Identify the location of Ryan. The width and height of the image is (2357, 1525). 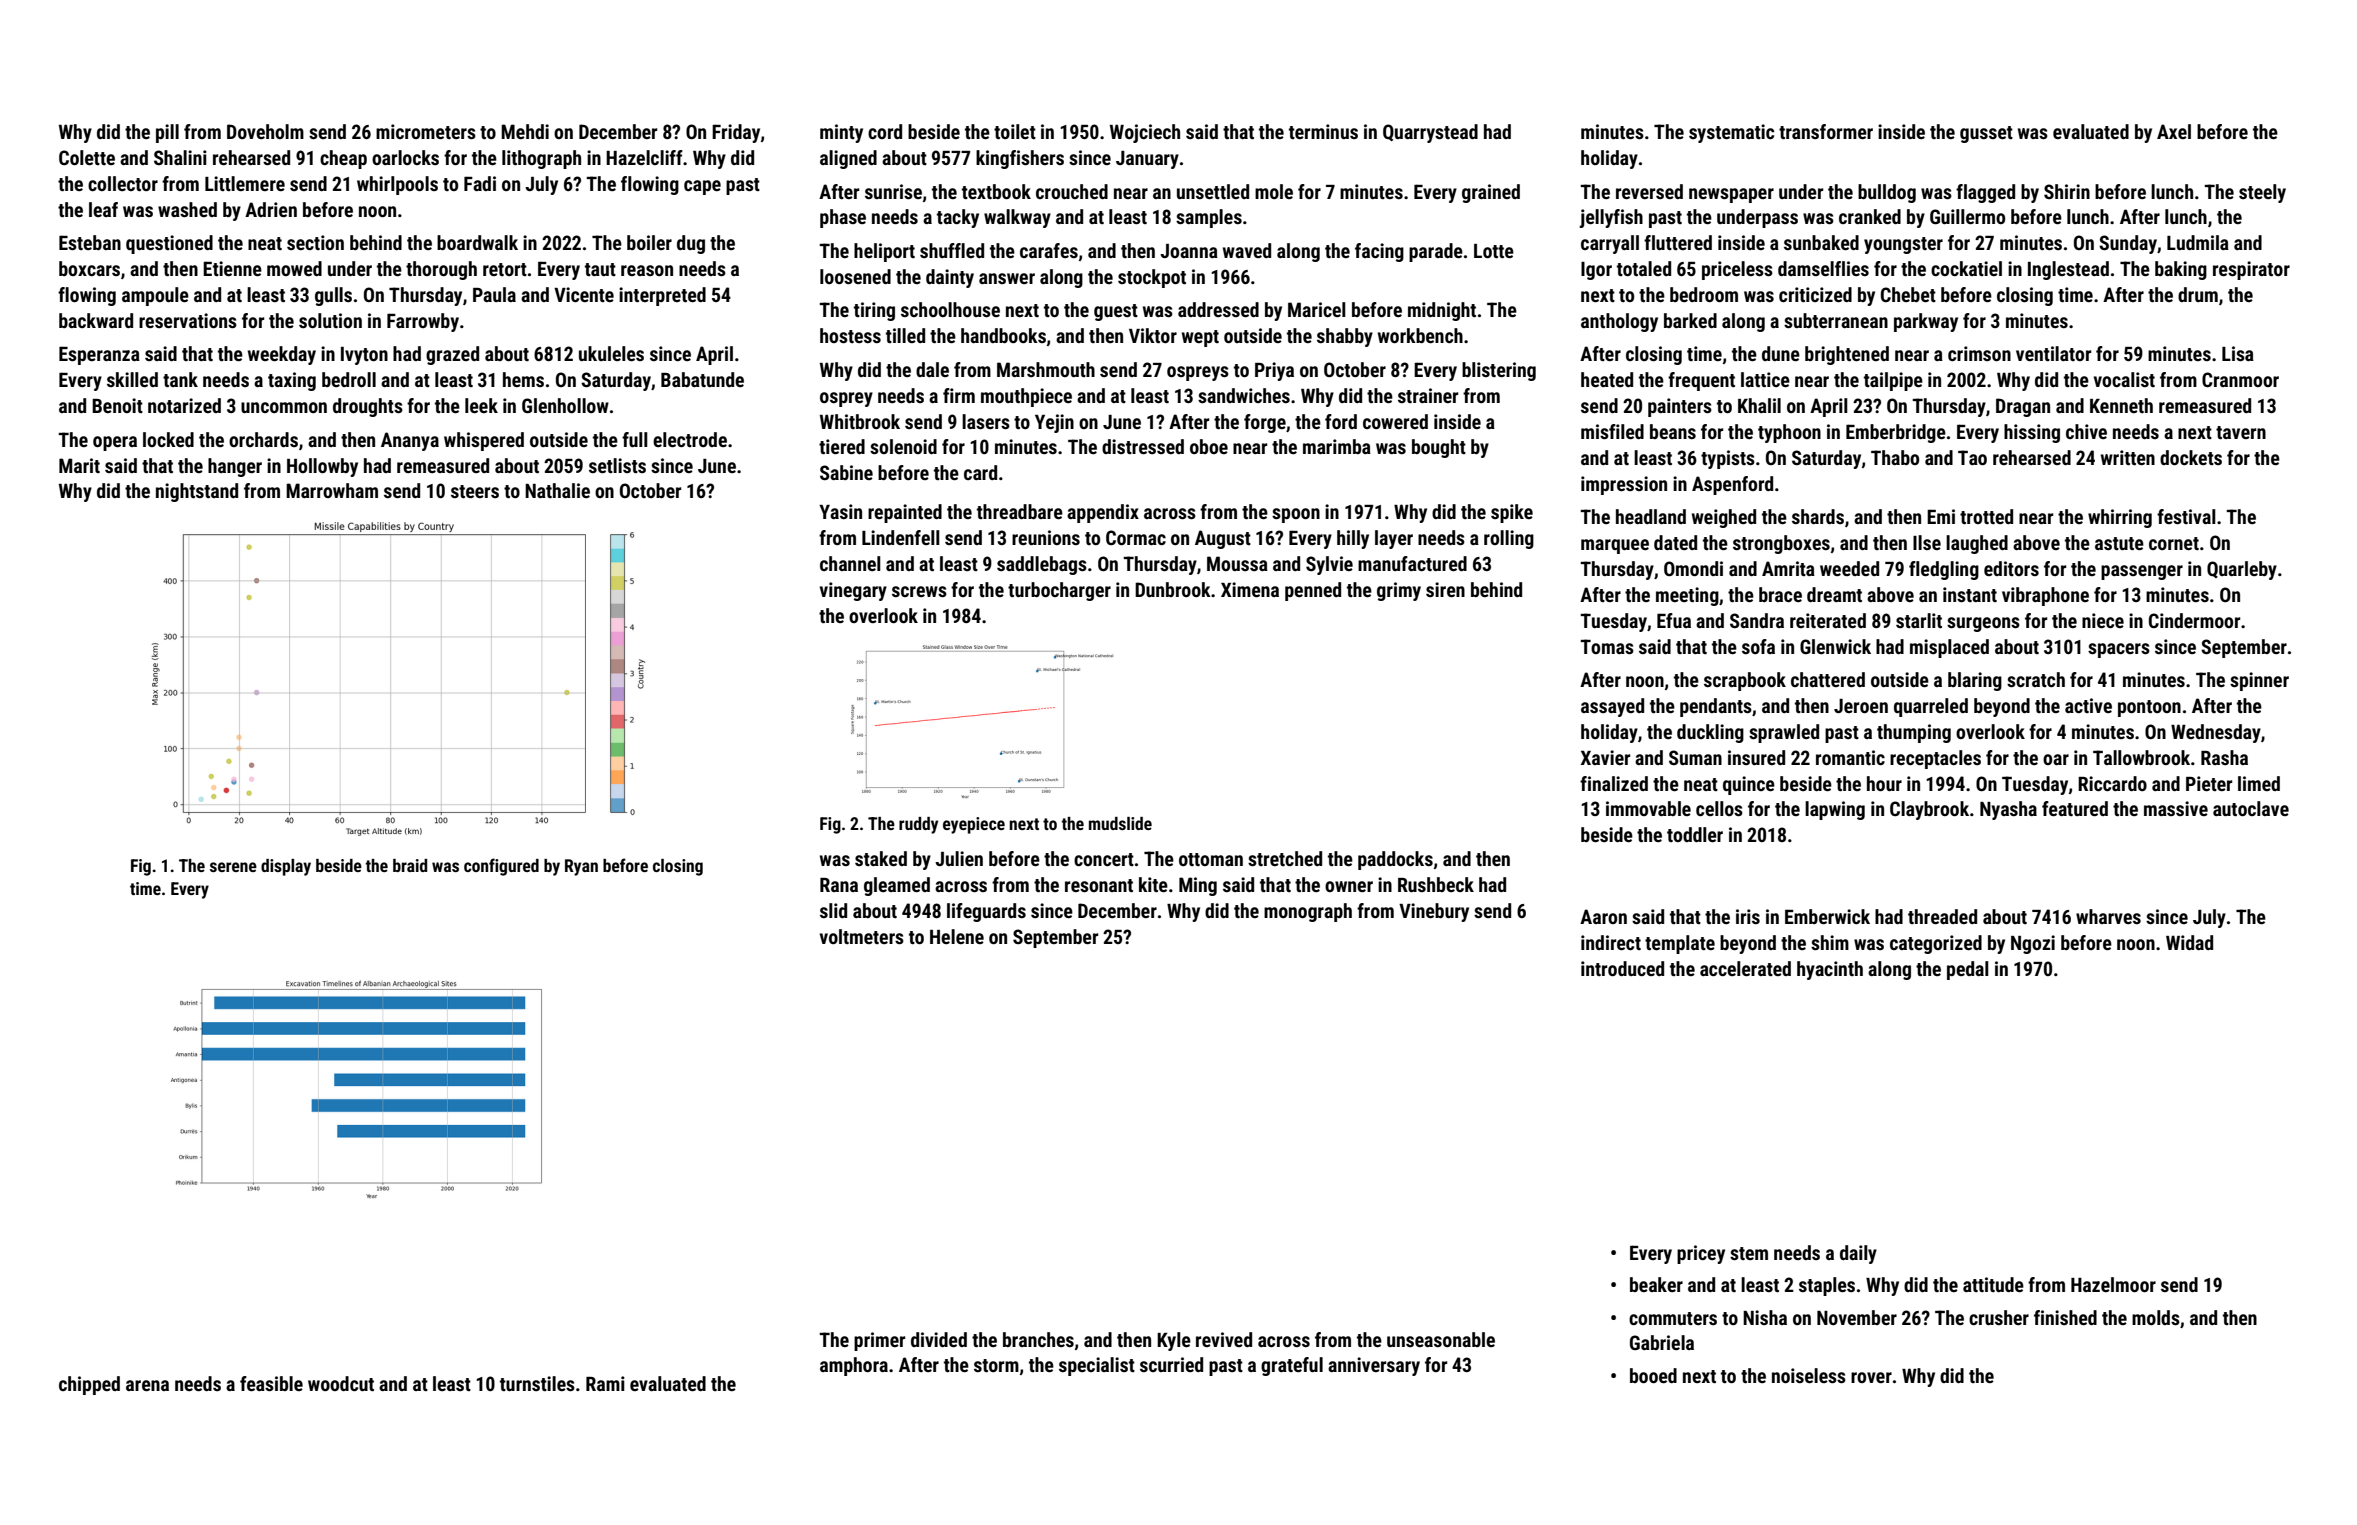
(581, 867).
